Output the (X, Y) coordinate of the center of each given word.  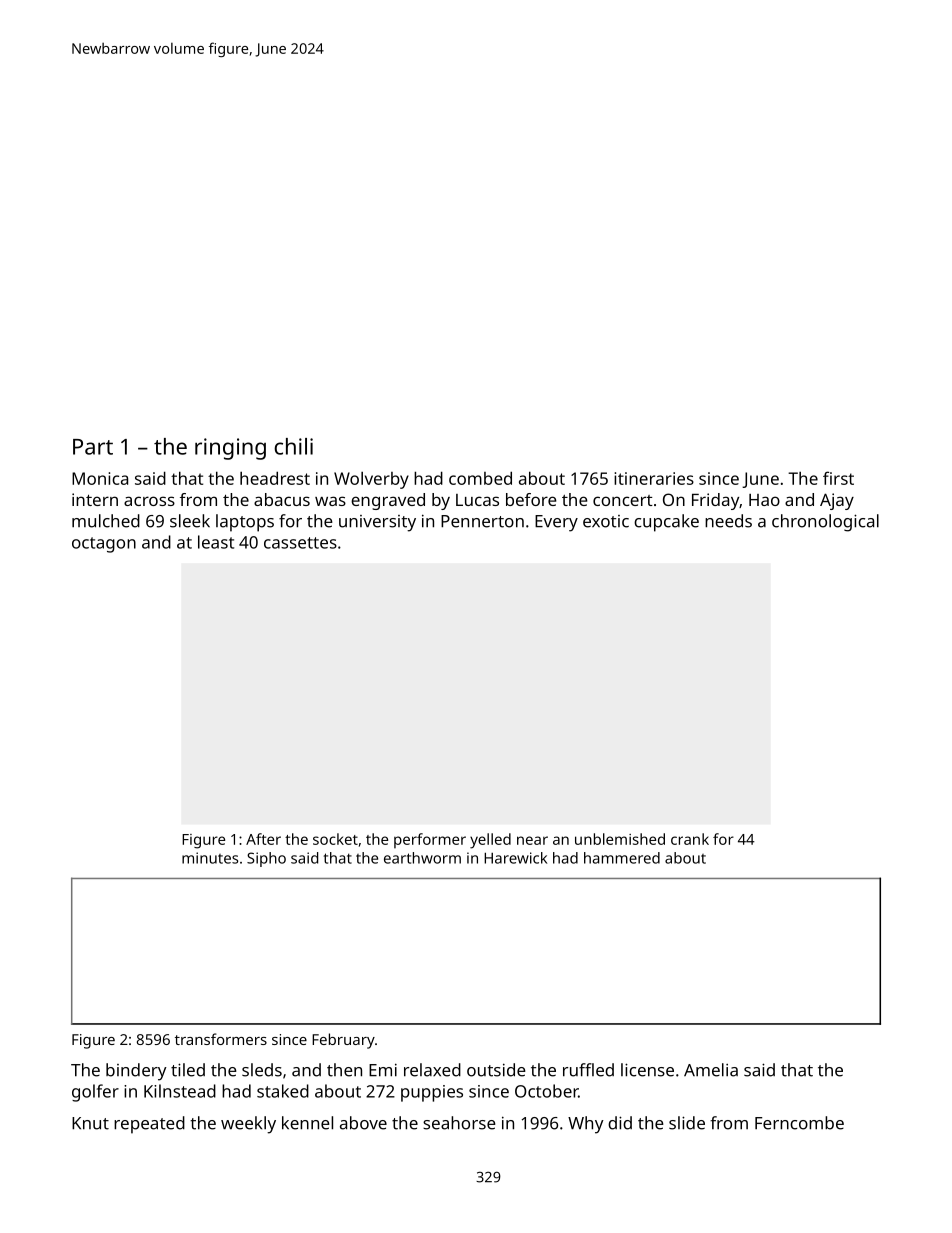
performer (430, 841)
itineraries (654, 478)
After (263, 839)
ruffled (588, 1070)
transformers (221, 1039)
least (216, 542)
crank (690, 839)
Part (93, 447)
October (546, 1091)
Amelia (711, 1070)
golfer (95, 1093)
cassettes (300, 543)
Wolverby (371, 480)
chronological (825, 523)
